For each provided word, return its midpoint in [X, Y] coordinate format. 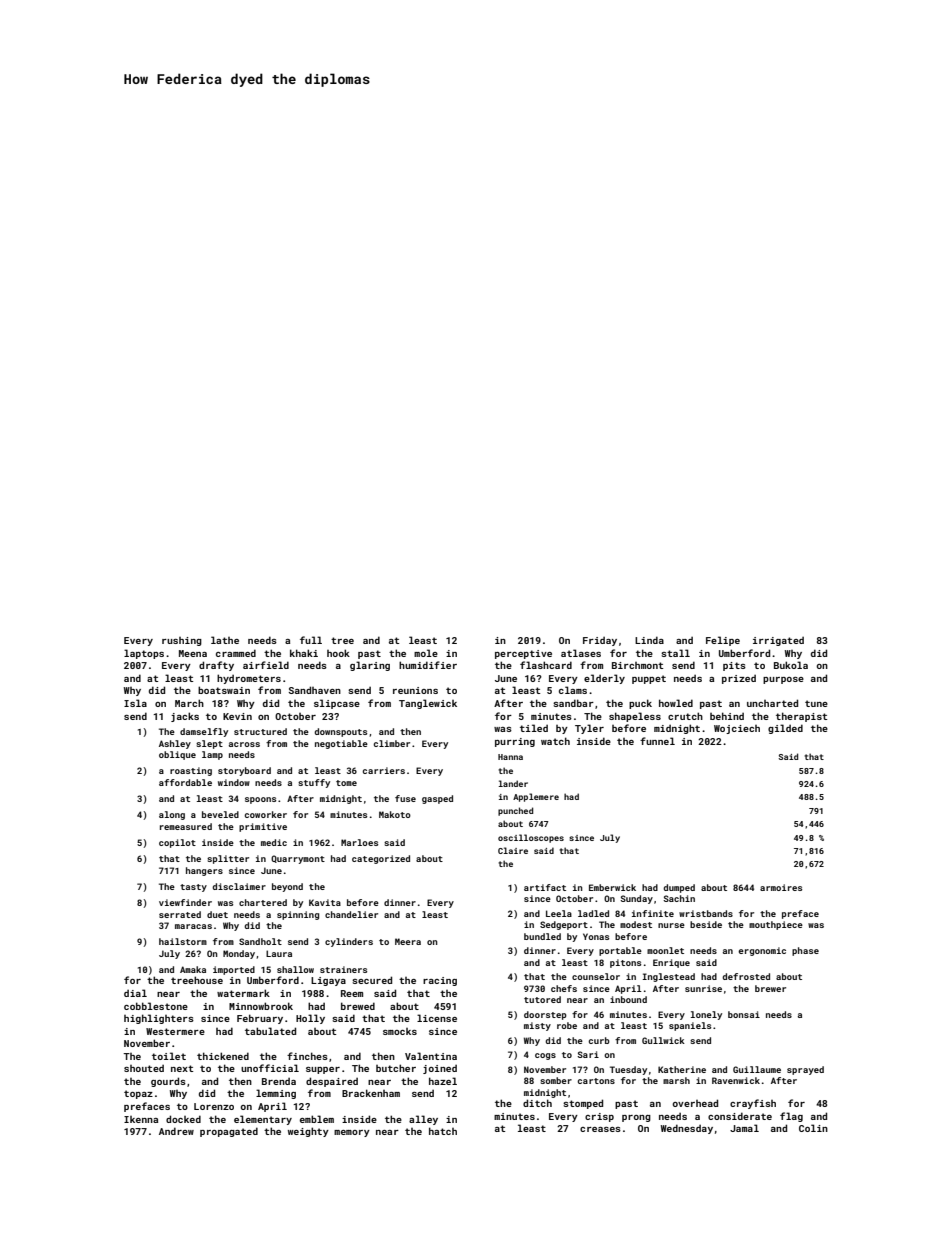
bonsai [744, 1014]
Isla [135, 703]
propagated [229, 1132]
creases [600, 1129]
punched [515, 811]
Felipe [723, 641]
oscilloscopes [531, 838]
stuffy [314, 783]
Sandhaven [315, 690]
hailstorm [183, 941]
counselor [596, 976]
